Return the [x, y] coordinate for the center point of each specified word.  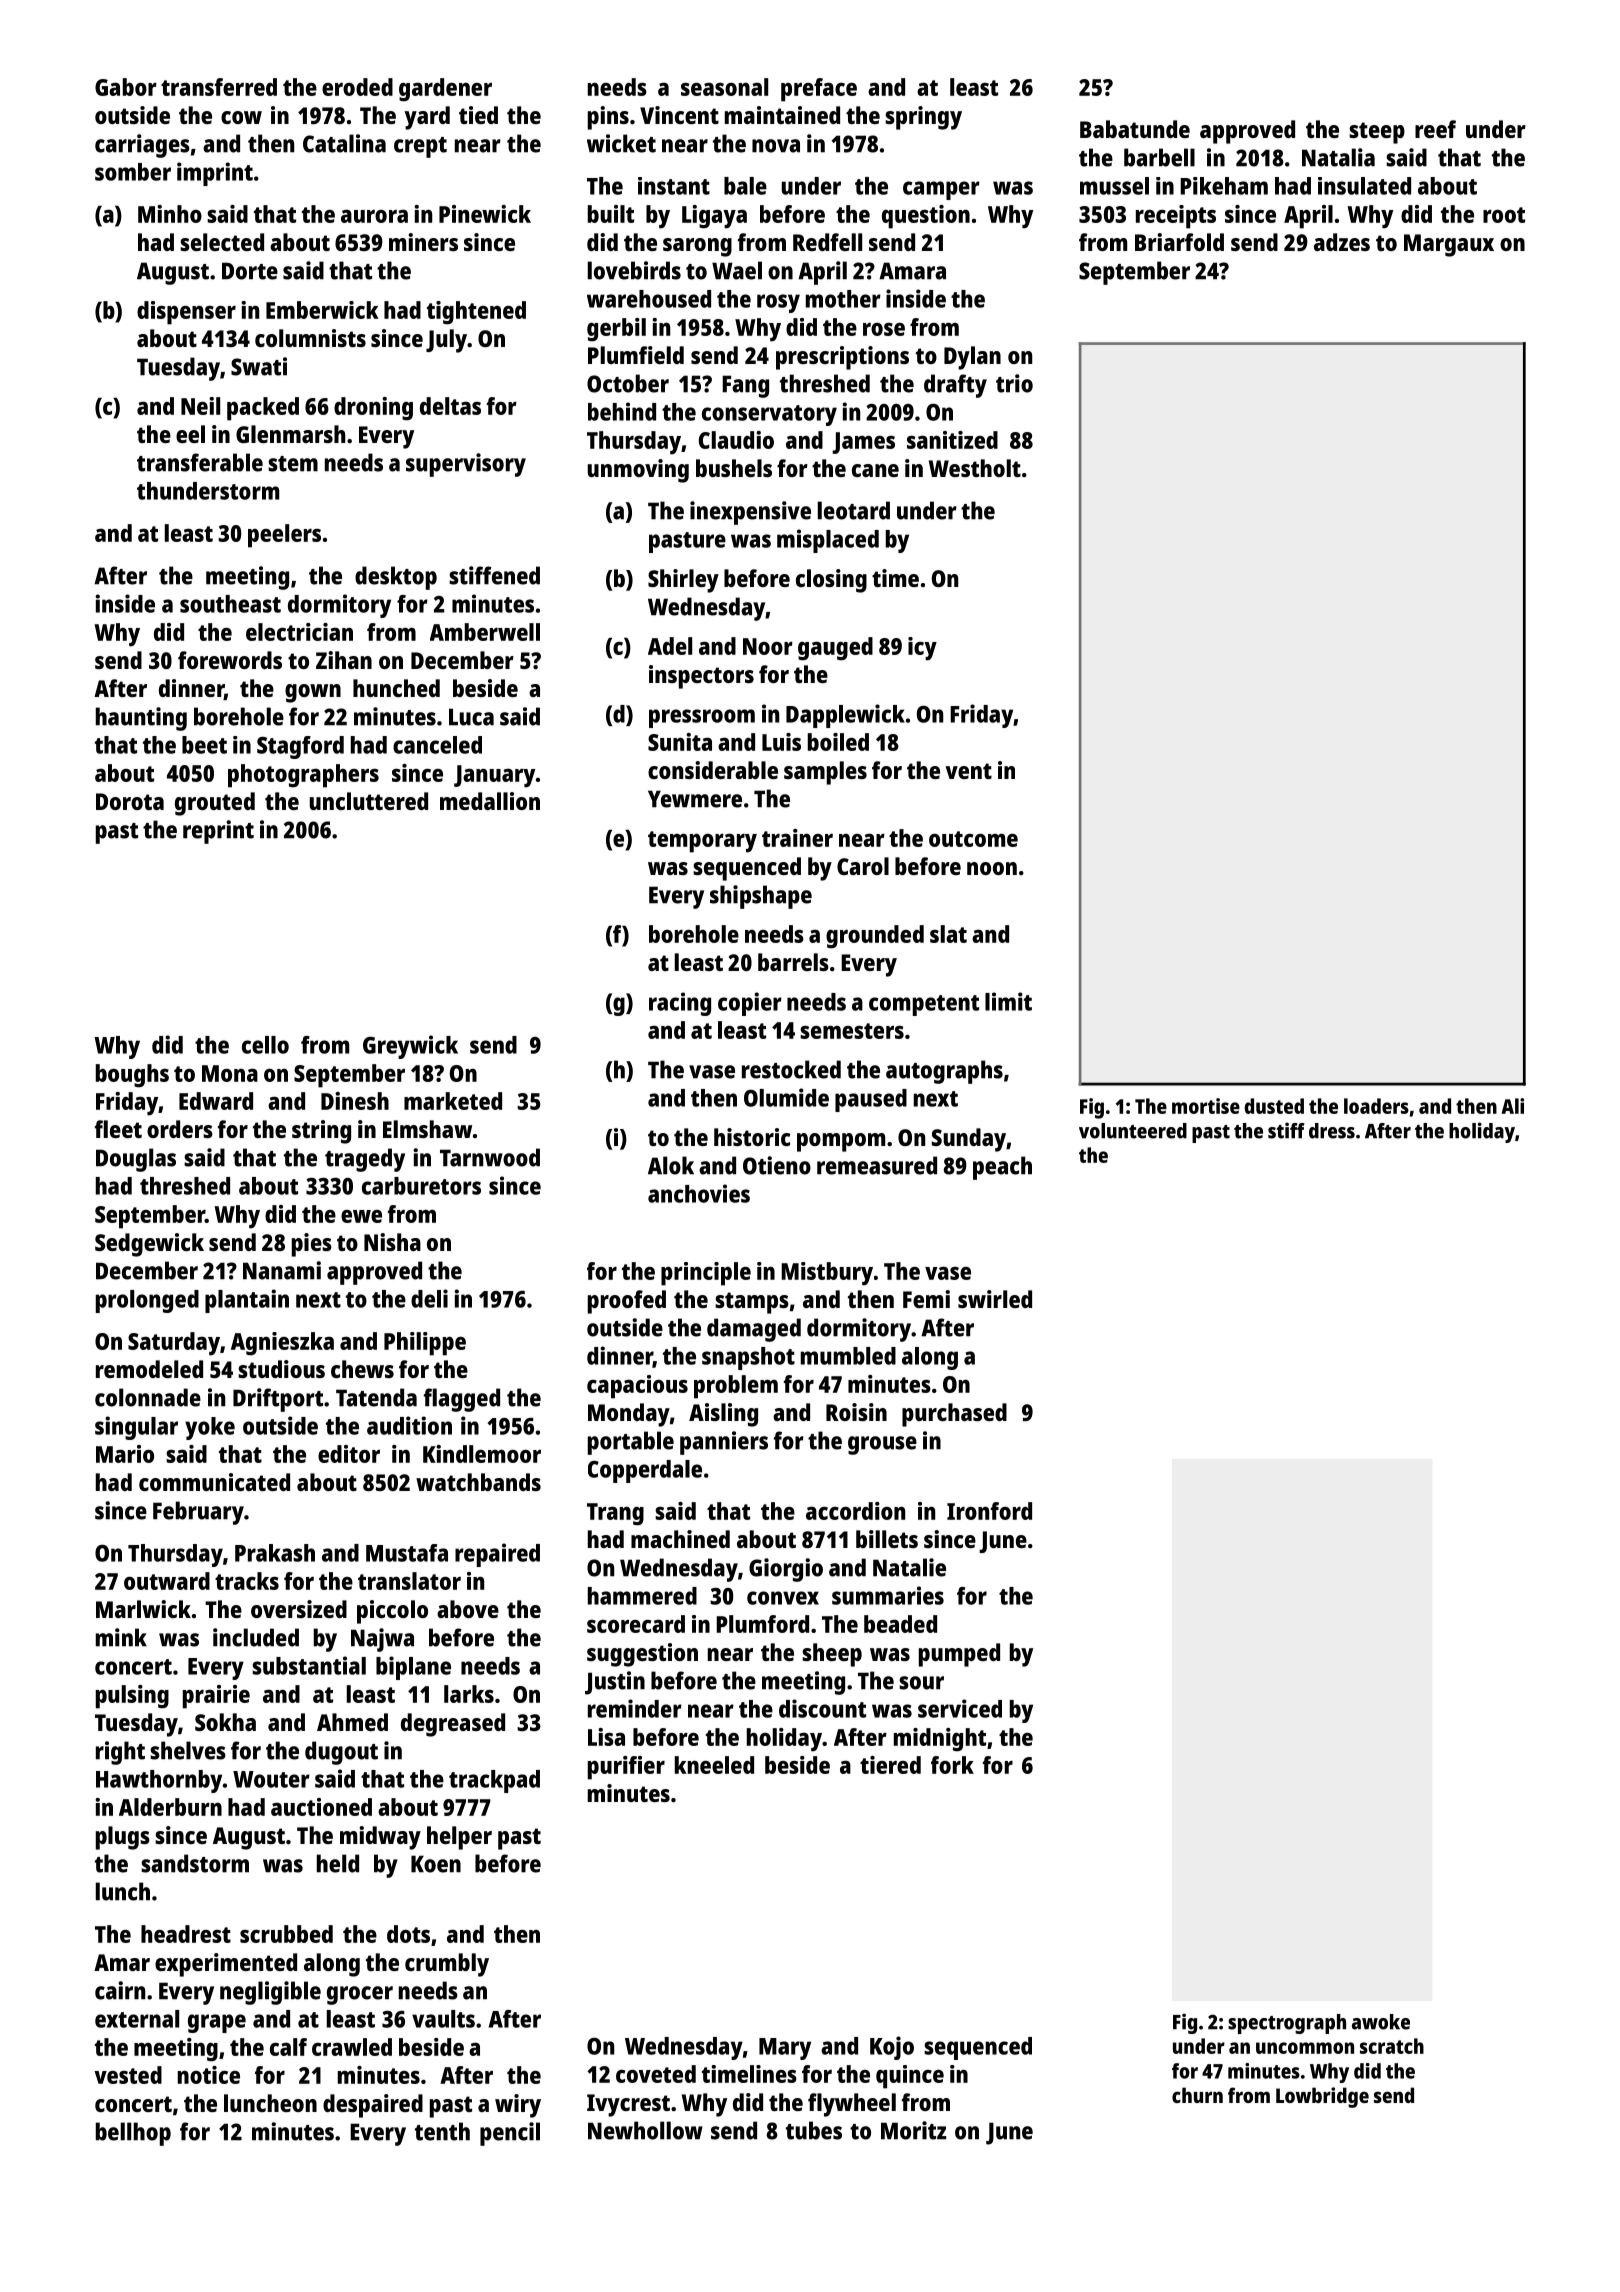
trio [1014, 383]
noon [992, 868]
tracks [247, 1581]
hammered [642, 1596]
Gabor [126, 87]
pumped [959, 1655]
